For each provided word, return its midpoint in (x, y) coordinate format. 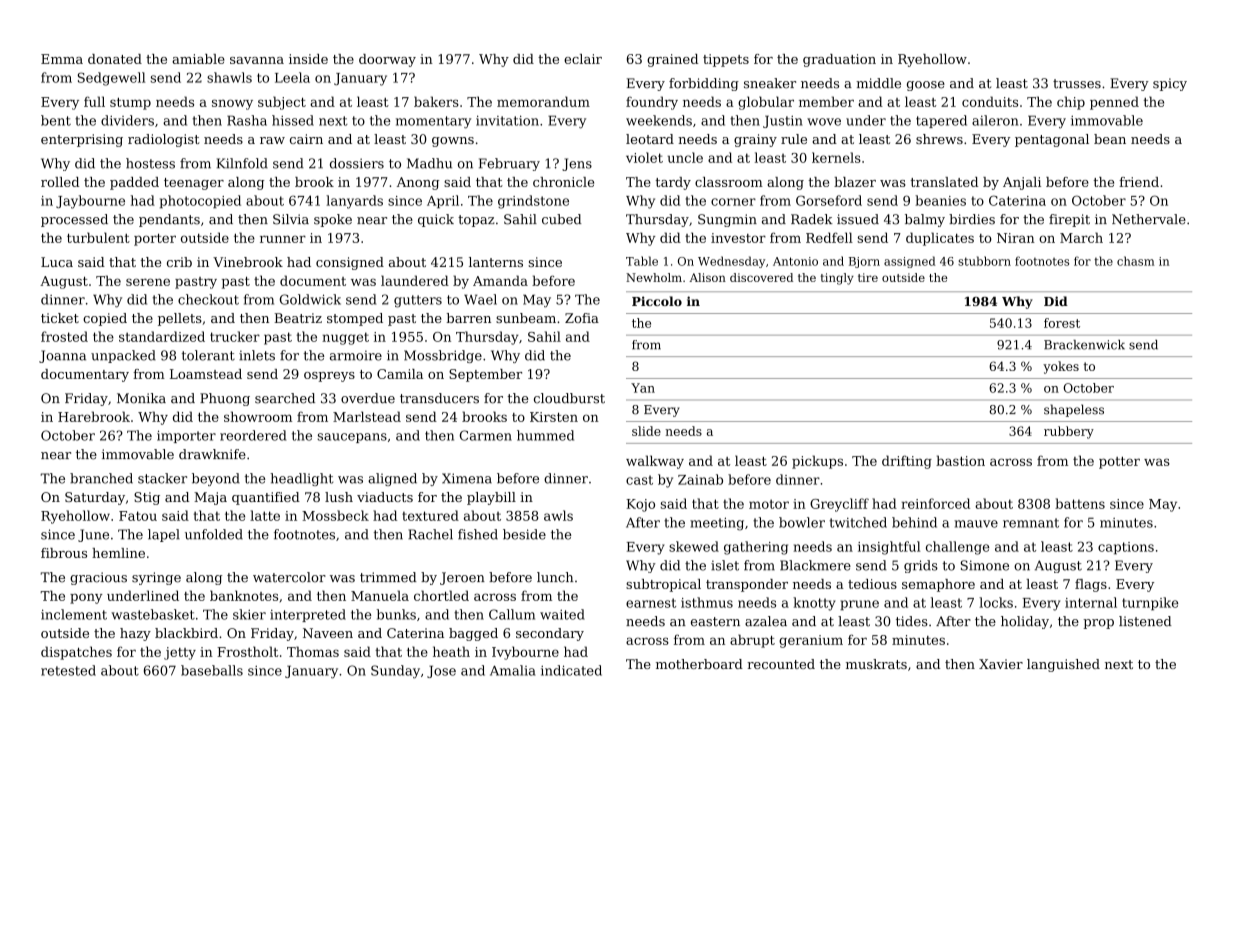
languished (1063, 665)
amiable (198, 59)
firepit (1069, 220)
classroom (729, 182)
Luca (57, 262)
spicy (1170, 84)
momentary (433, 122)
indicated (571, 670)
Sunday (395, 672)
